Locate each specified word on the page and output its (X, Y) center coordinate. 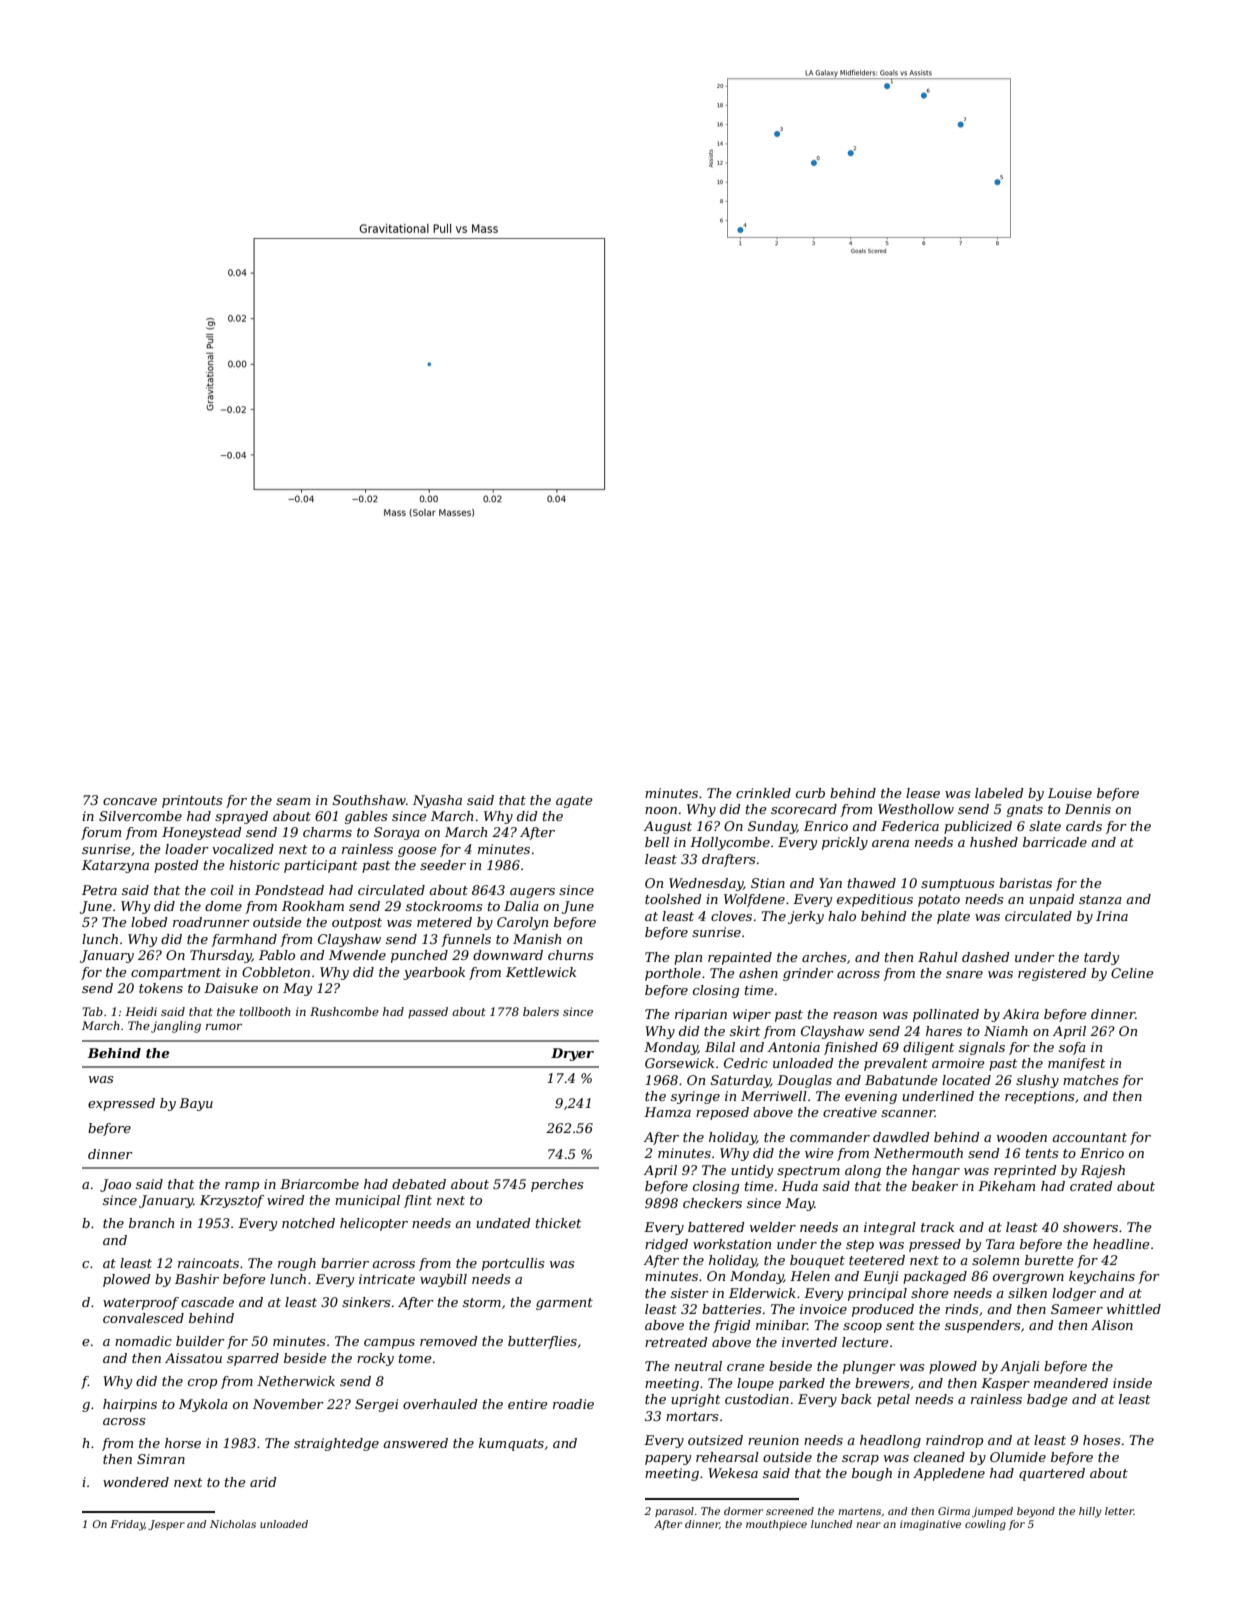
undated (503, 1223)
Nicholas (233, 1524)
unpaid (1052, 900)
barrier (345, 1263)
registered (1052, 974)
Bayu (196, 1104)
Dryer (572, 1054)
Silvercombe (140, 816)
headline (1121, 1244)
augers (532, 893)
